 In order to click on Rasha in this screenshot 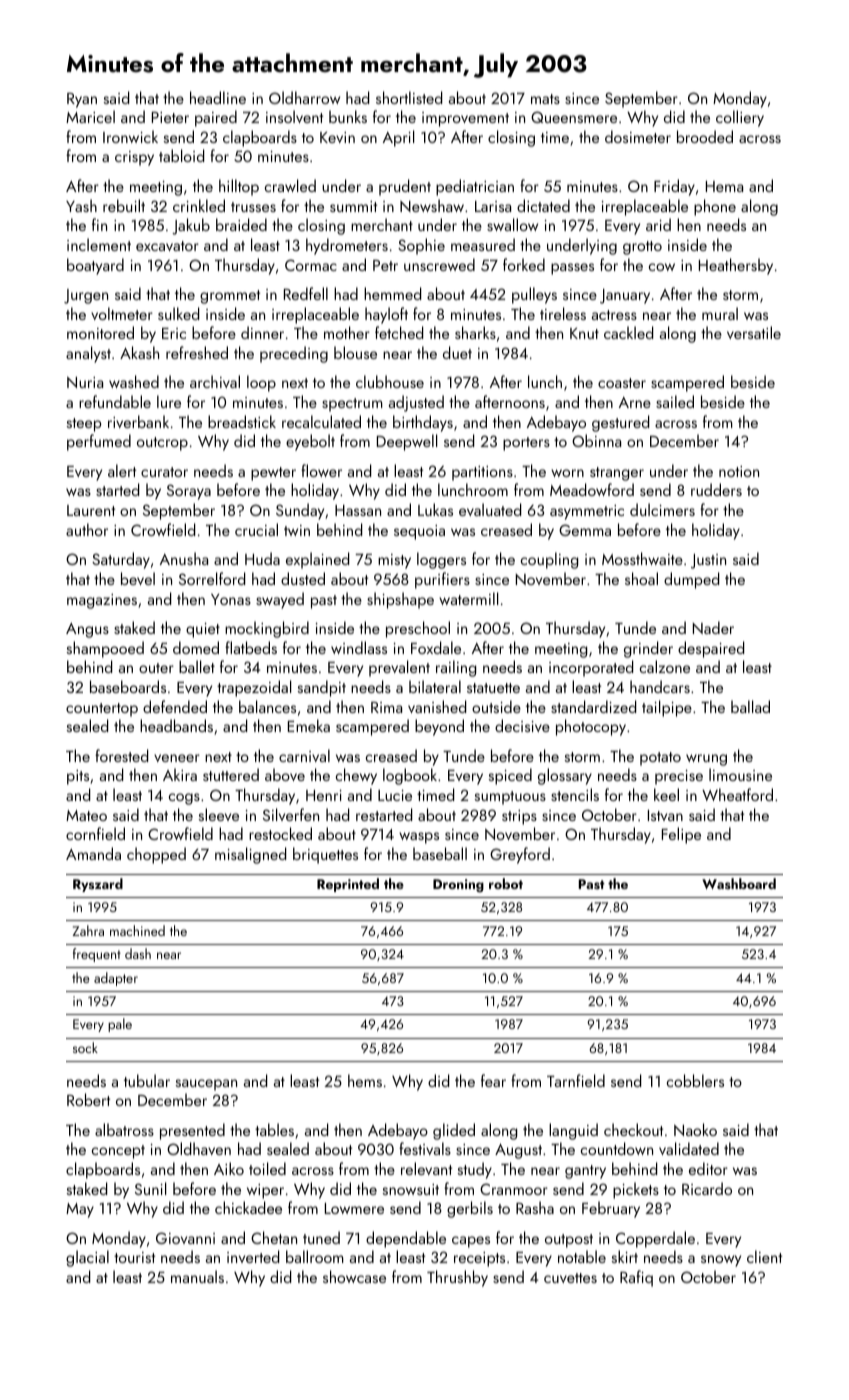, I will do `click(535, 1207)`.
